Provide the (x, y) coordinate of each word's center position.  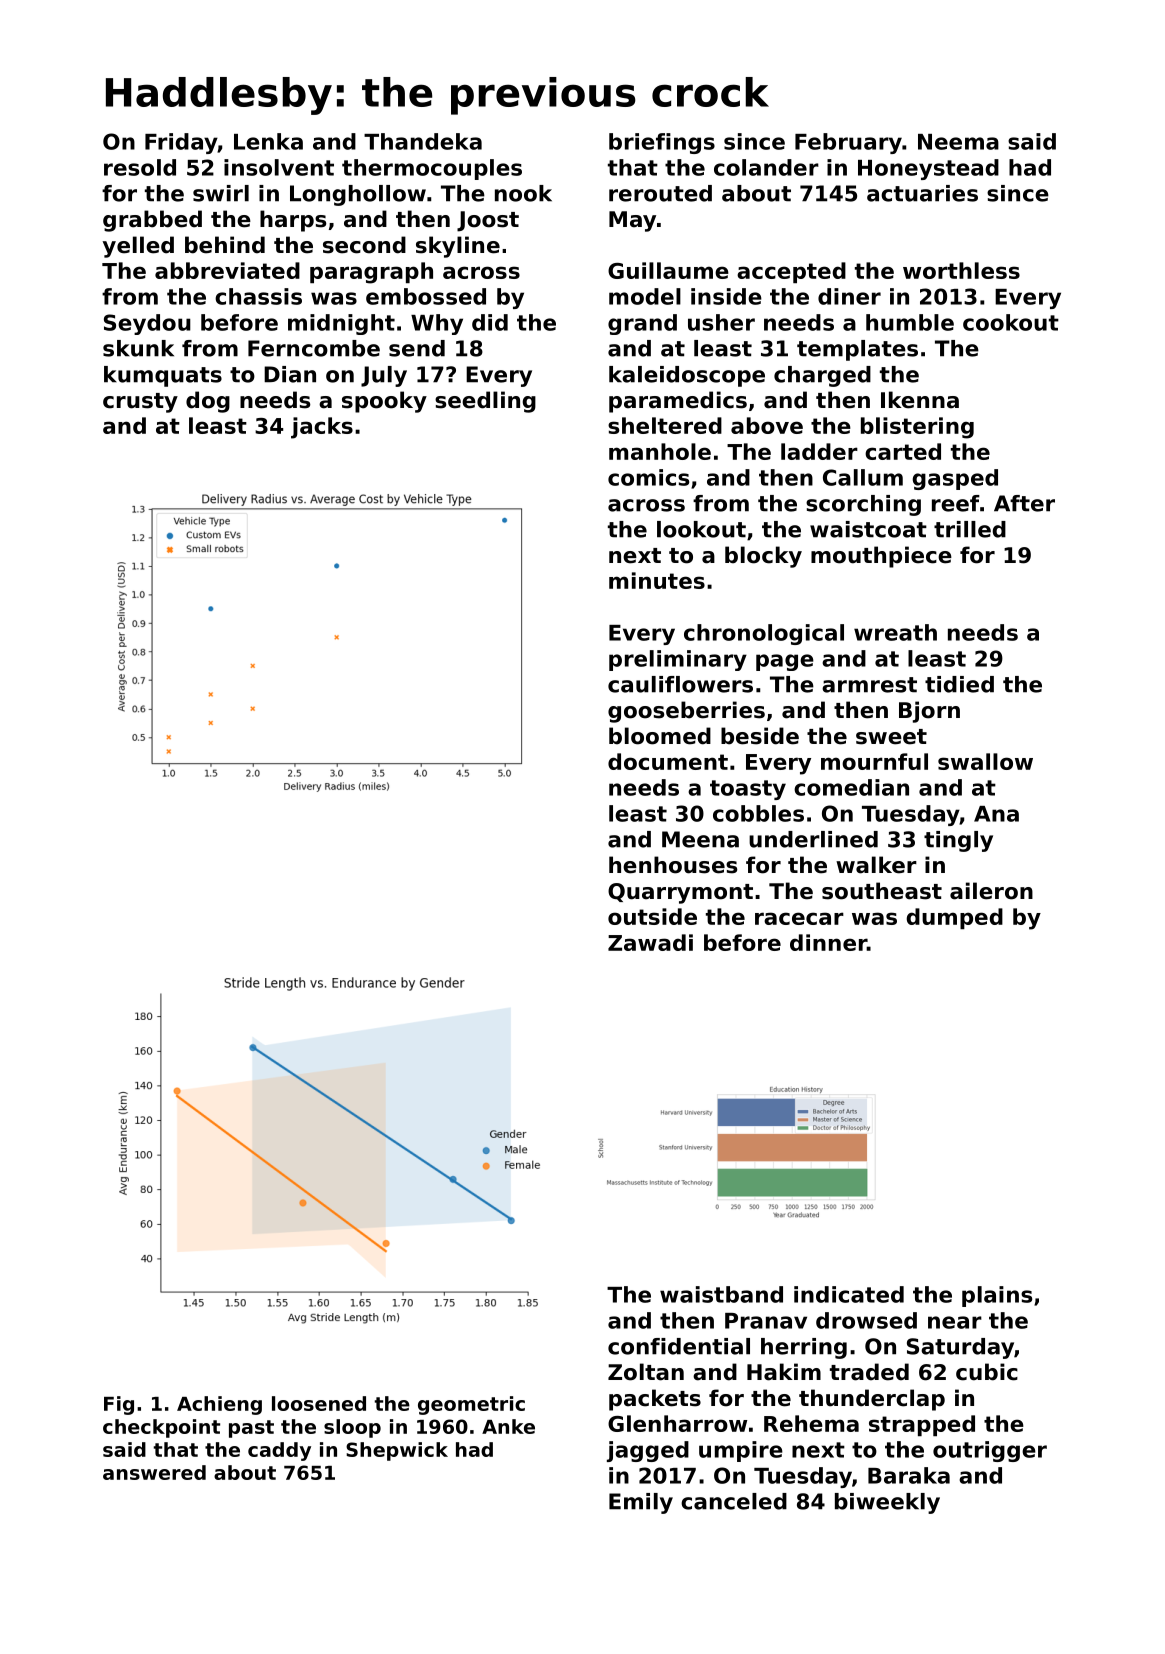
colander (766, 167)
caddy (279, 1451)
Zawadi (650, 942)
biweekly (887, 1503)
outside (652, 916)
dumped (954, 918)
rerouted (660, 193)
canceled (734, 1501)
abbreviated (227, 270)
